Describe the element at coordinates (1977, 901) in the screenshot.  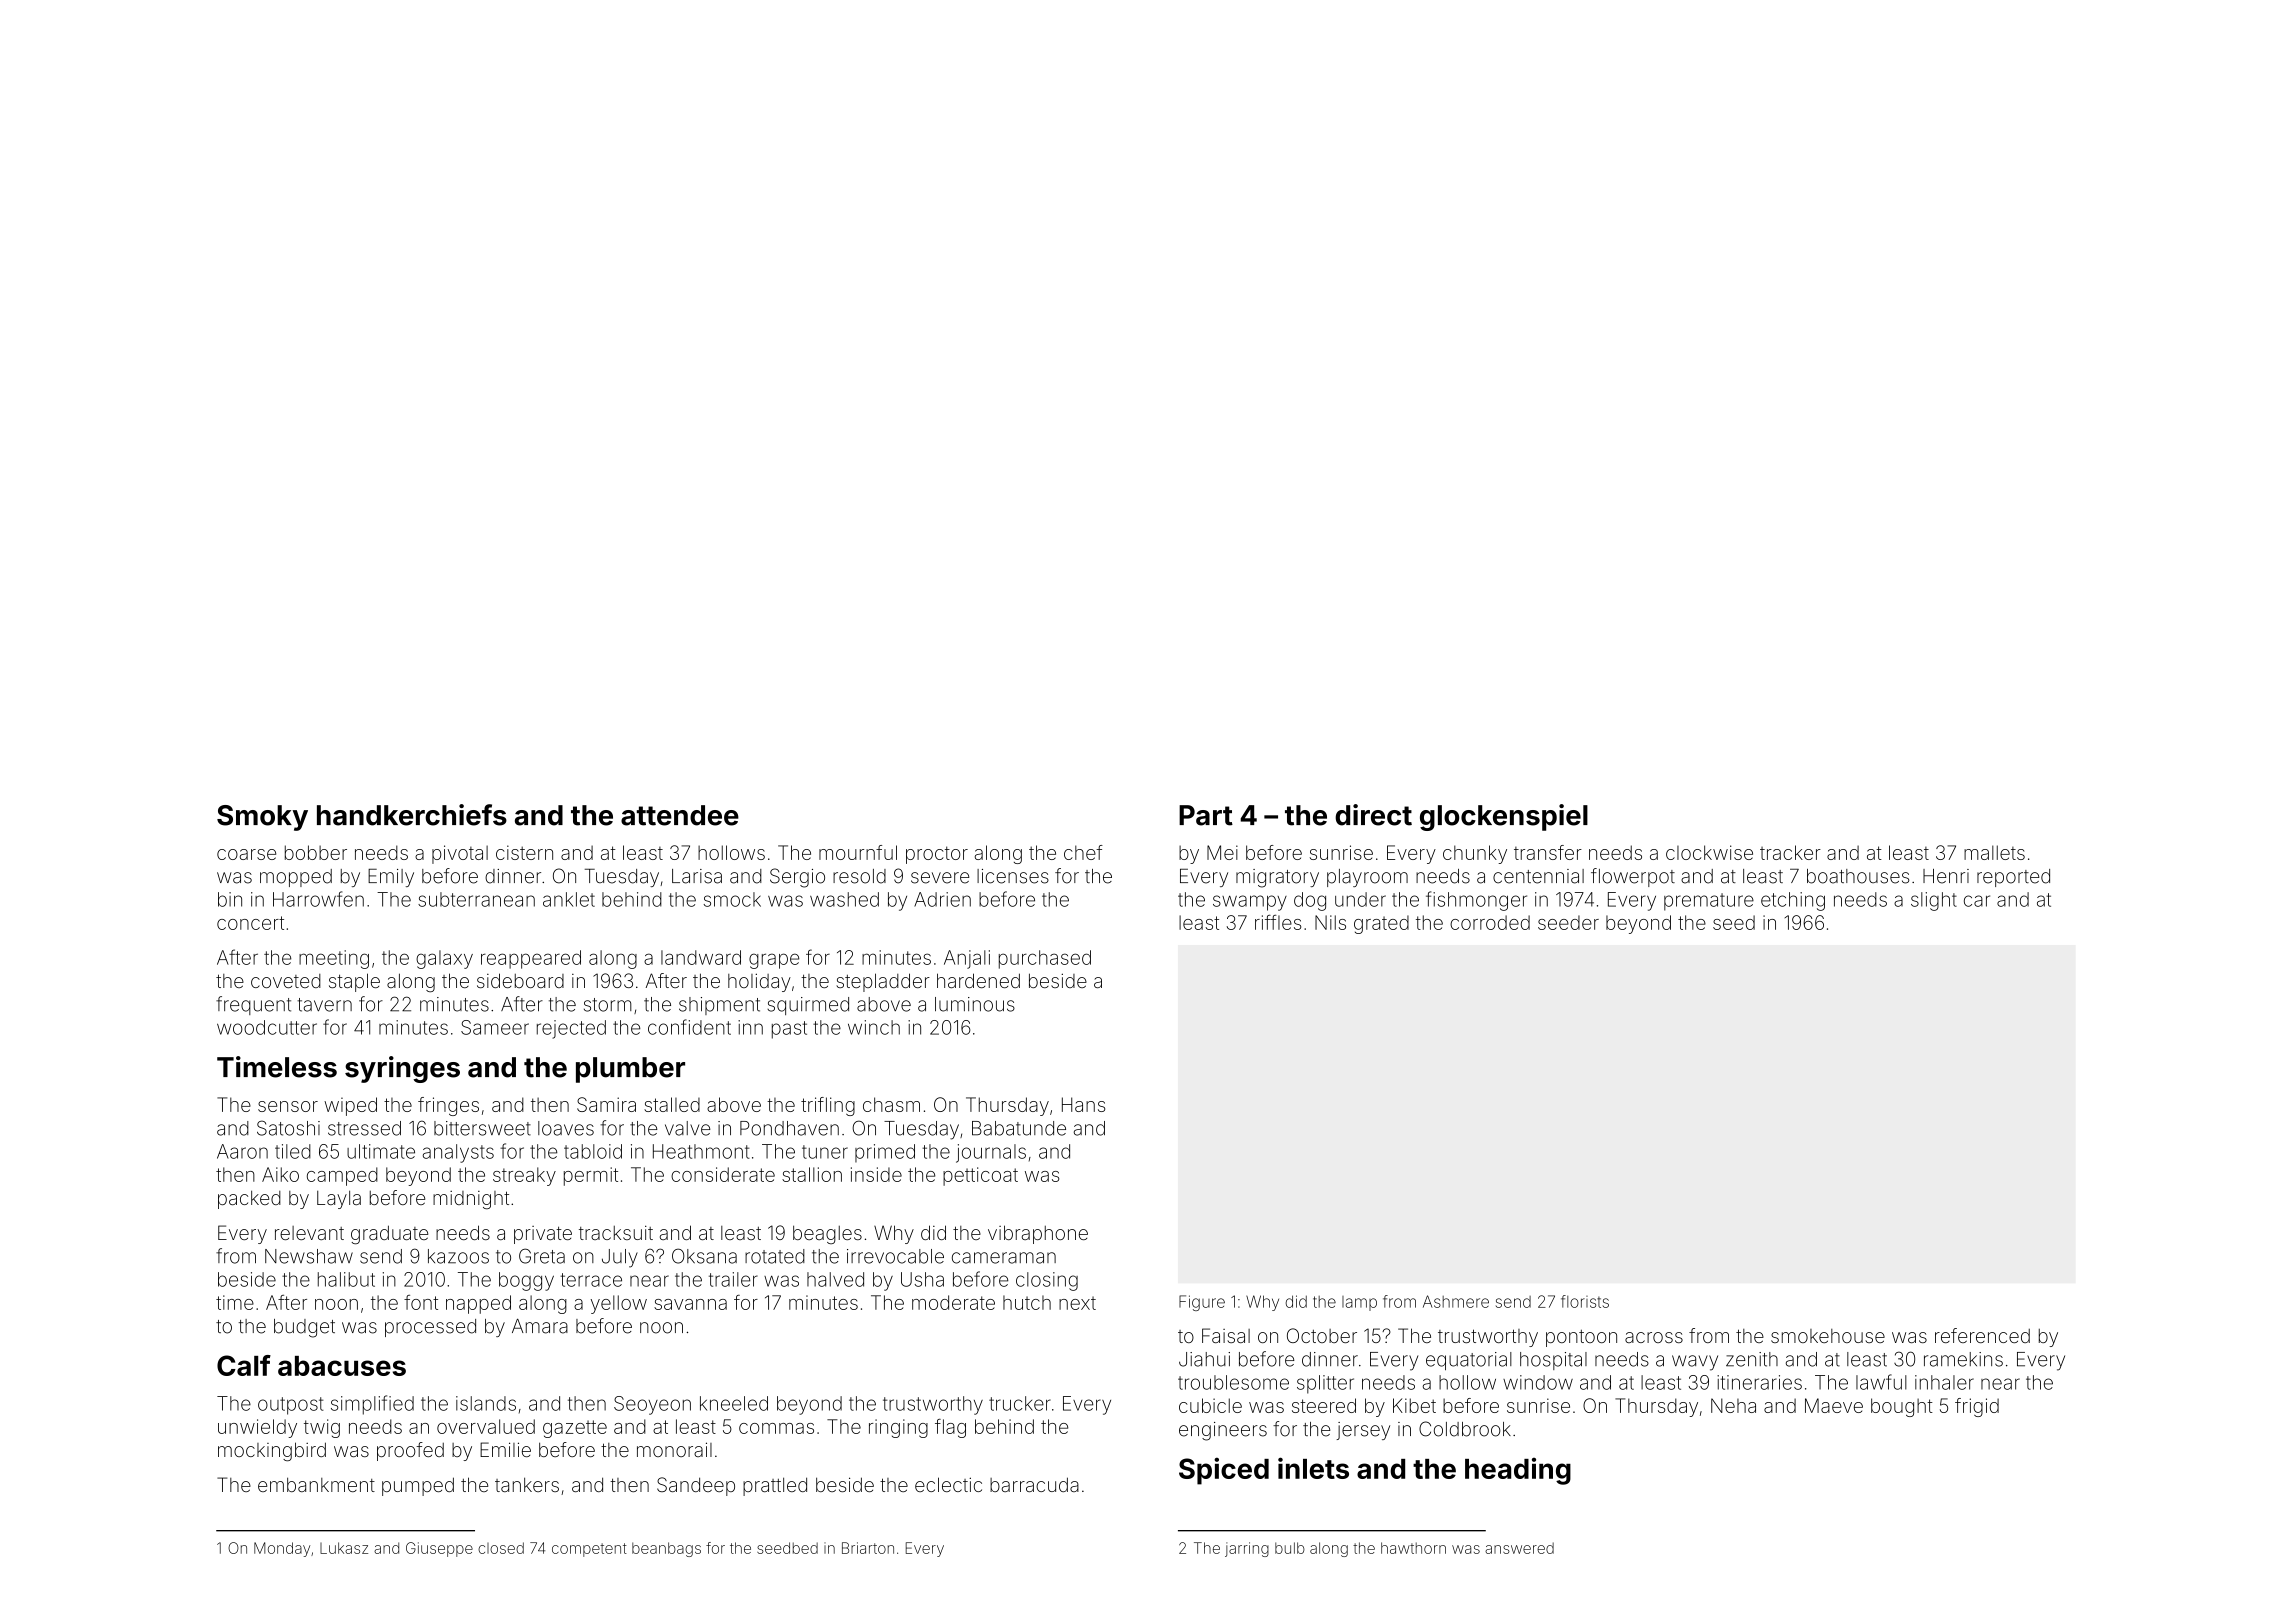
I see `car` at that location.
